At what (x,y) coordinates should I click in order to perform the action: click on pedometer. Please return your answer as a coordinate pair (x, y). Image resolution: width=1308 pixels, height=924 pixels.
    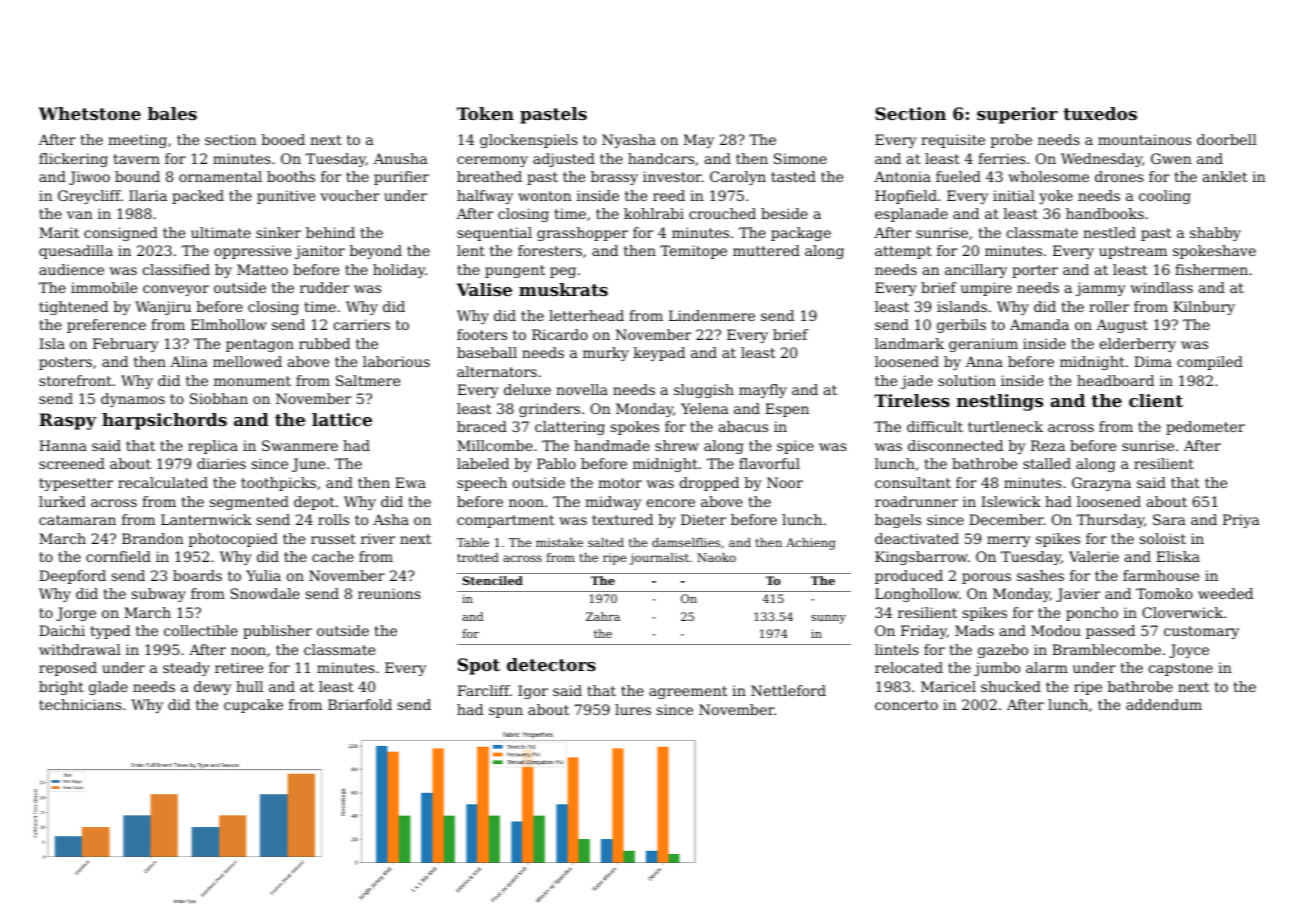
    Looking at the image, I should click on (1205, 428).
